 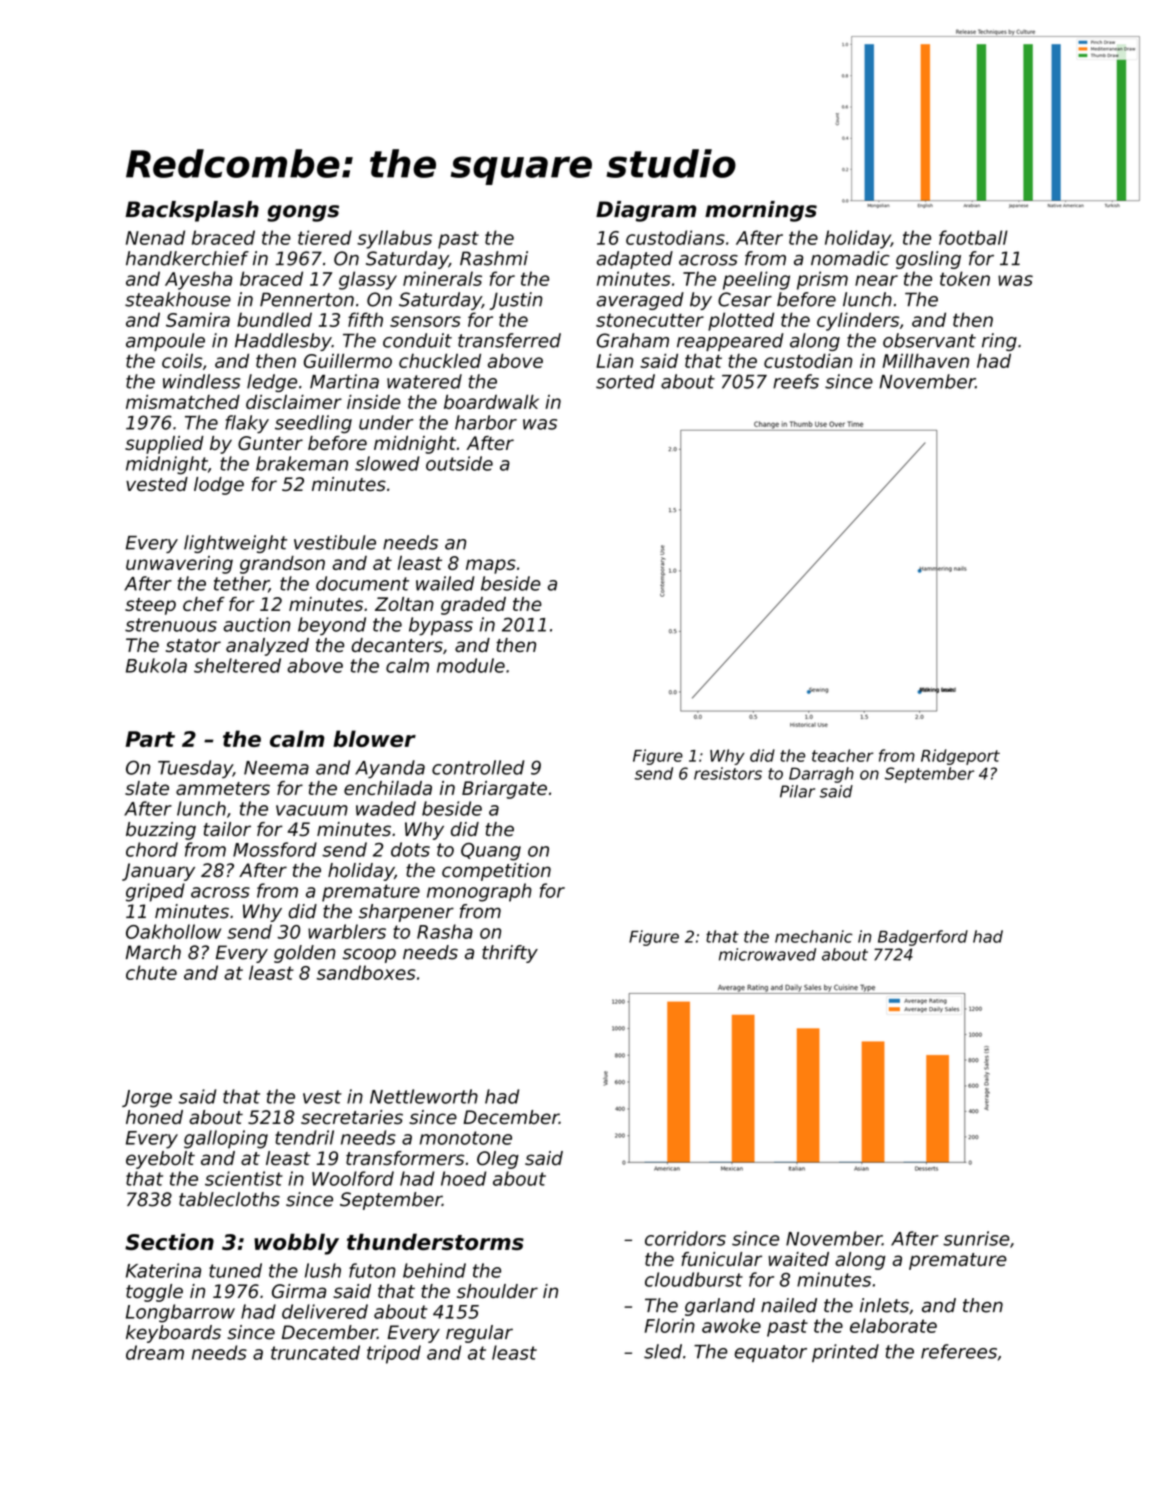 What do you see at coordinates (227, 829) in the screenshot?
I see `tailor` at bounding box center [227, 829].
